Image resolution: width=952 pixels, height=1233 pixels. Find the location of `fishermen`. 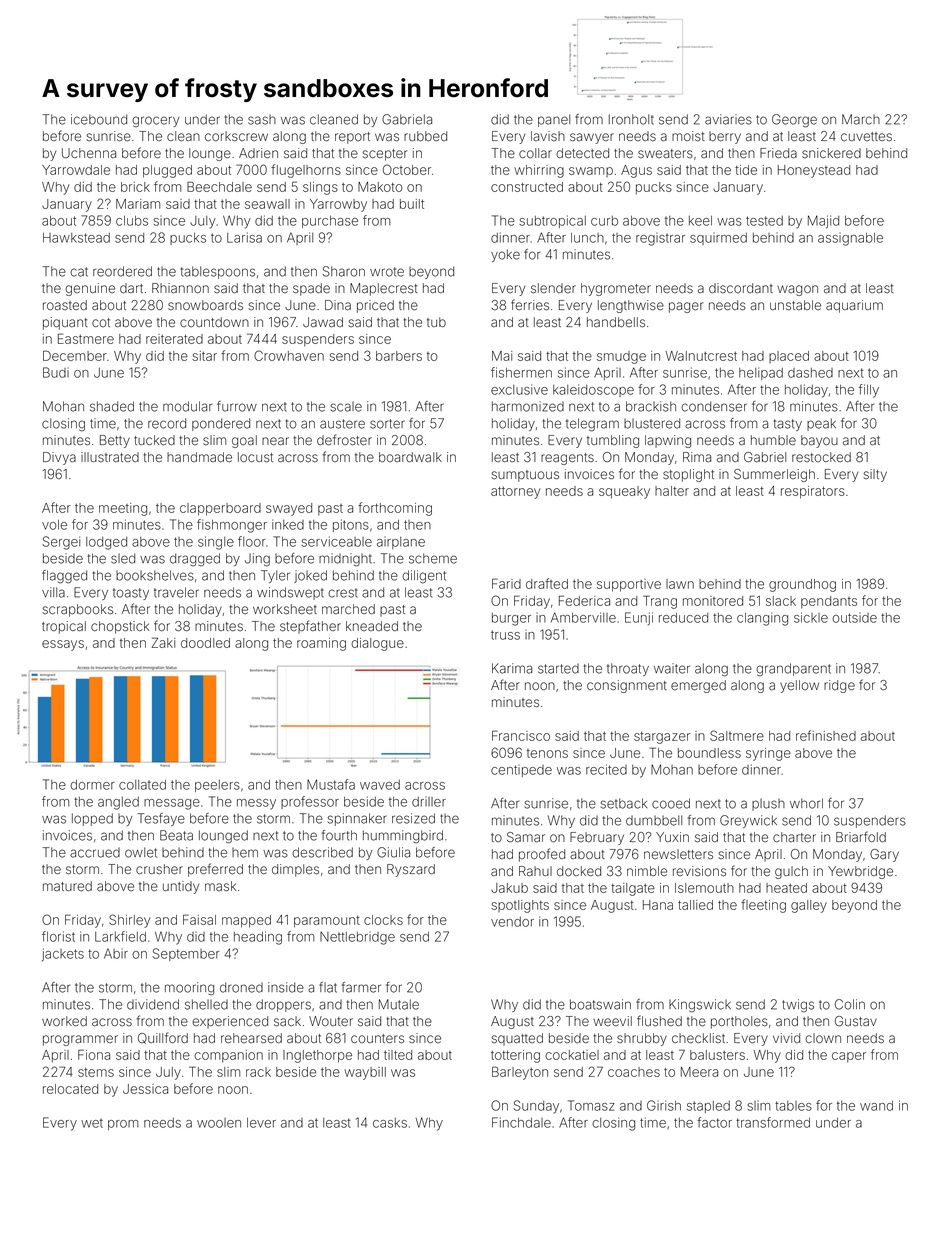

fishermen is located at coordinates (521, 372).
